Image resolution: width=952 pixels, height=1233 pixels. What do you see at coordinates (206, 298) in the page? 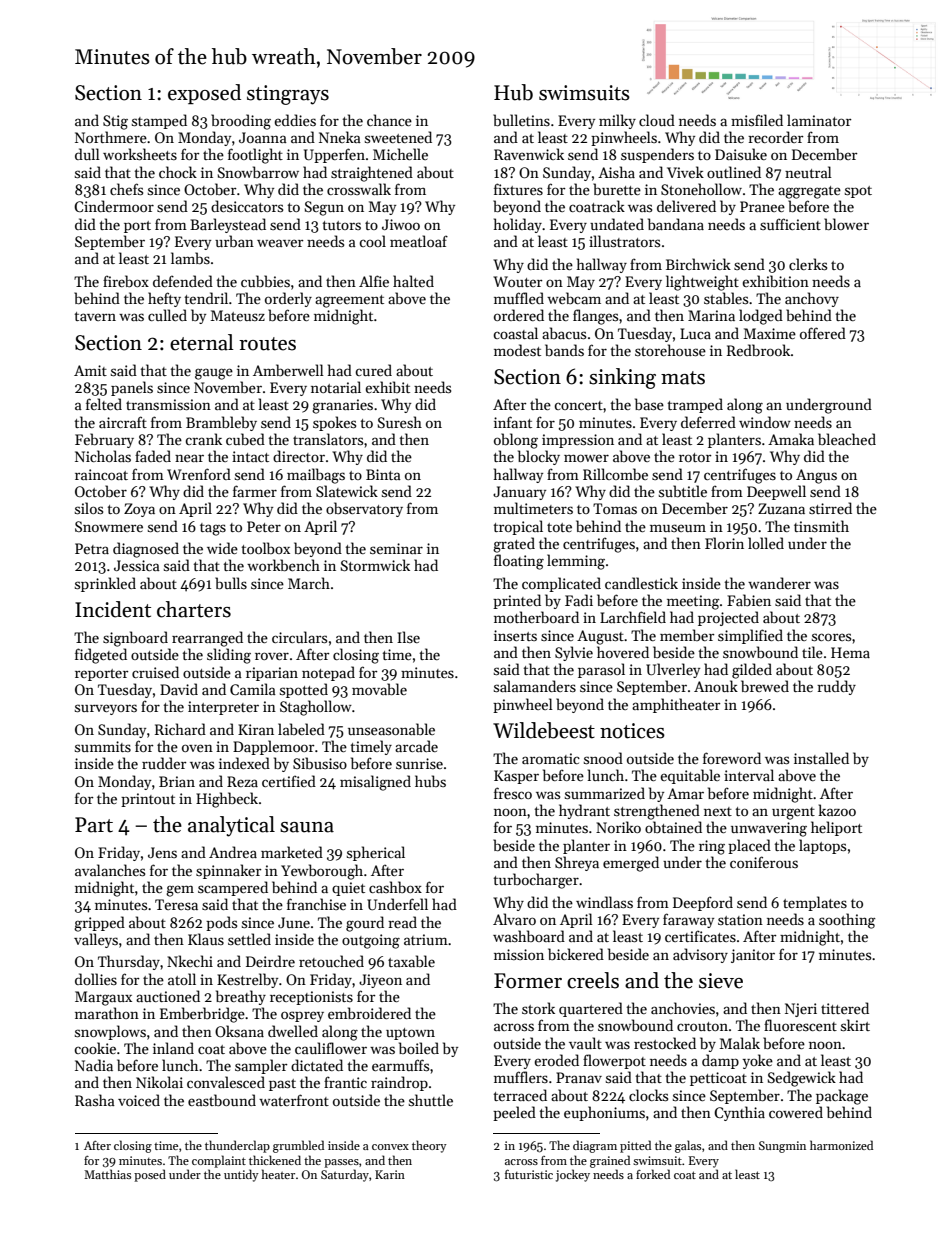
I see `tendril` at bounding box center [206, 298].
